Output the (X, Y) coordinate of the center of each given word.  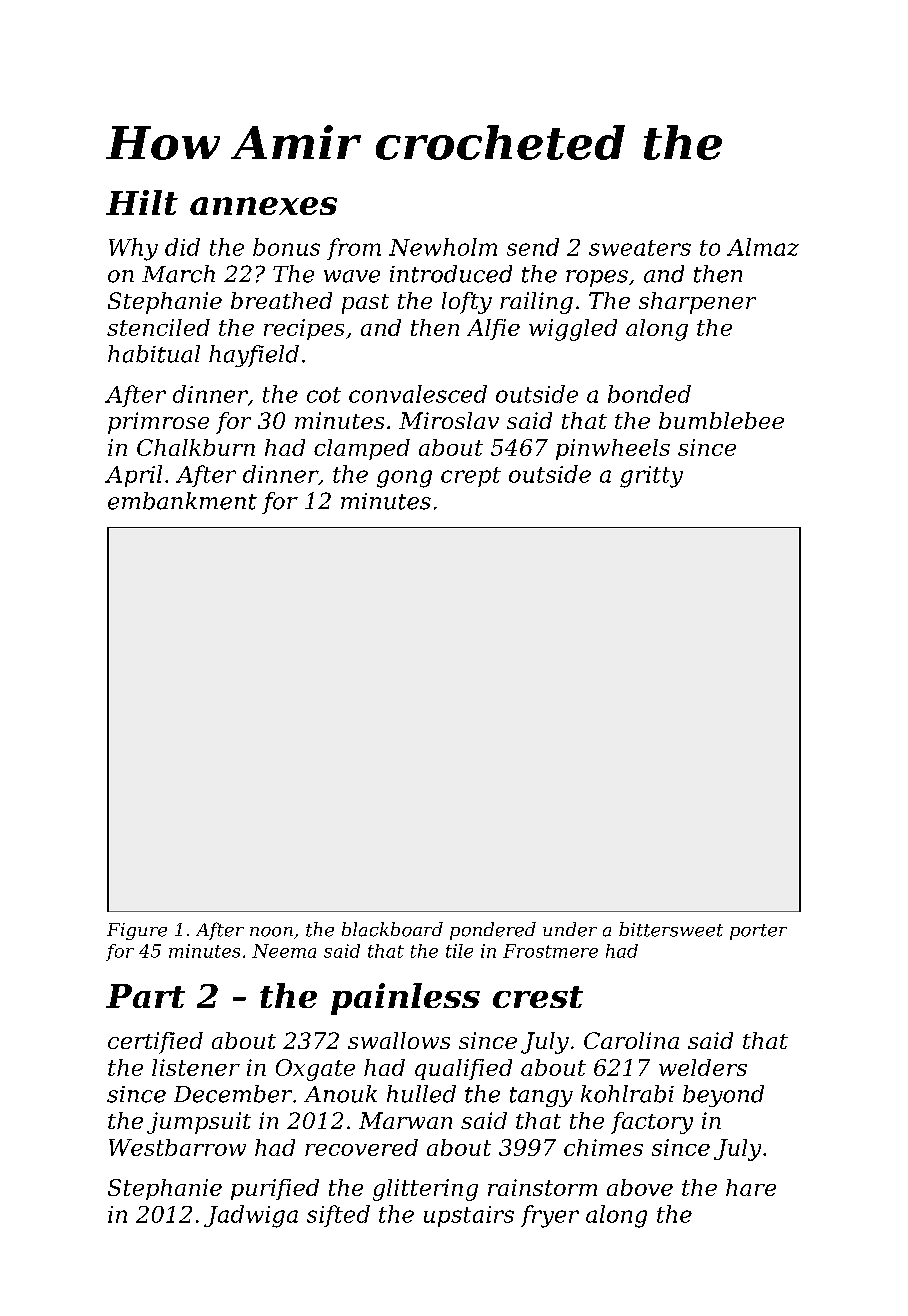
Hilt (142, 202)
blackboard (392, 929)
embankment (182, 501)
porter (758, 932)
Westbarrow (177, 1147)
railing (536, 303)
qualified (463, 1069)
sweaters (640, 248)
